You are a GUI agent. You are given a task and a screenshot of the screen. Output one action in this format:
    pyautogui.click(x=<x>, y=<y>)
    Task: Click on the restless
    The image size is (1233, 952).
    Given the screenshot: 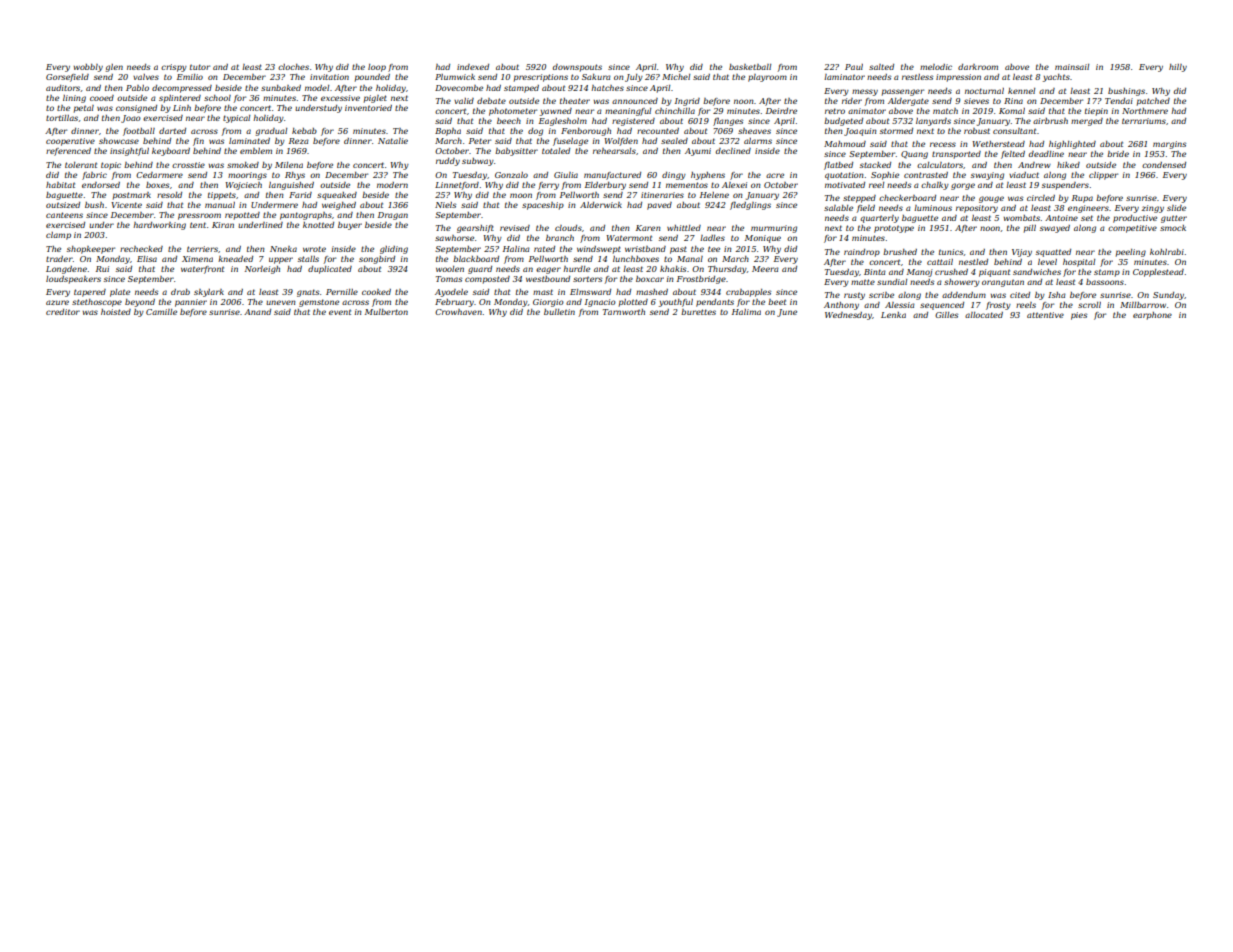 What is the action you would take?
    pyautogui.click(x=917, y=77)
